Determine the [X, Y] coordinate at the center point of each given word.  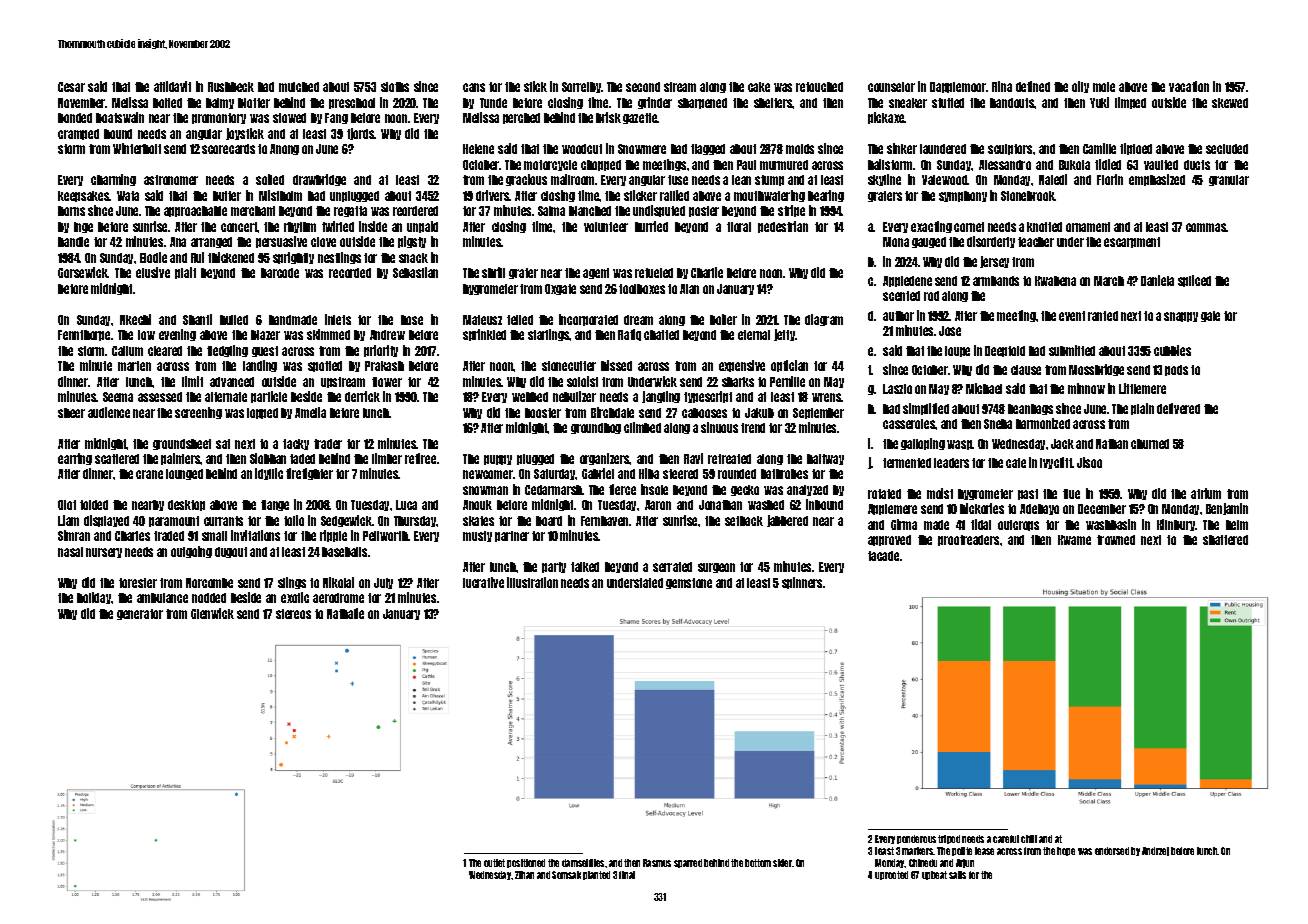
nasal [70, 552]
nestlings [339, 258]
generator [140, 614]
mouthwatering [769, 196]
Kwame [1074, 540]
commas [1206, 227]
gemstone [689, 583]
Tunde [493, 103]
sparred [688, 863]
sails [957, 875]
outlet [494, 863]
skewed [1230, 103]
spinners [803, 583]
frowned [1116, 540]
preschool [352, 103]
